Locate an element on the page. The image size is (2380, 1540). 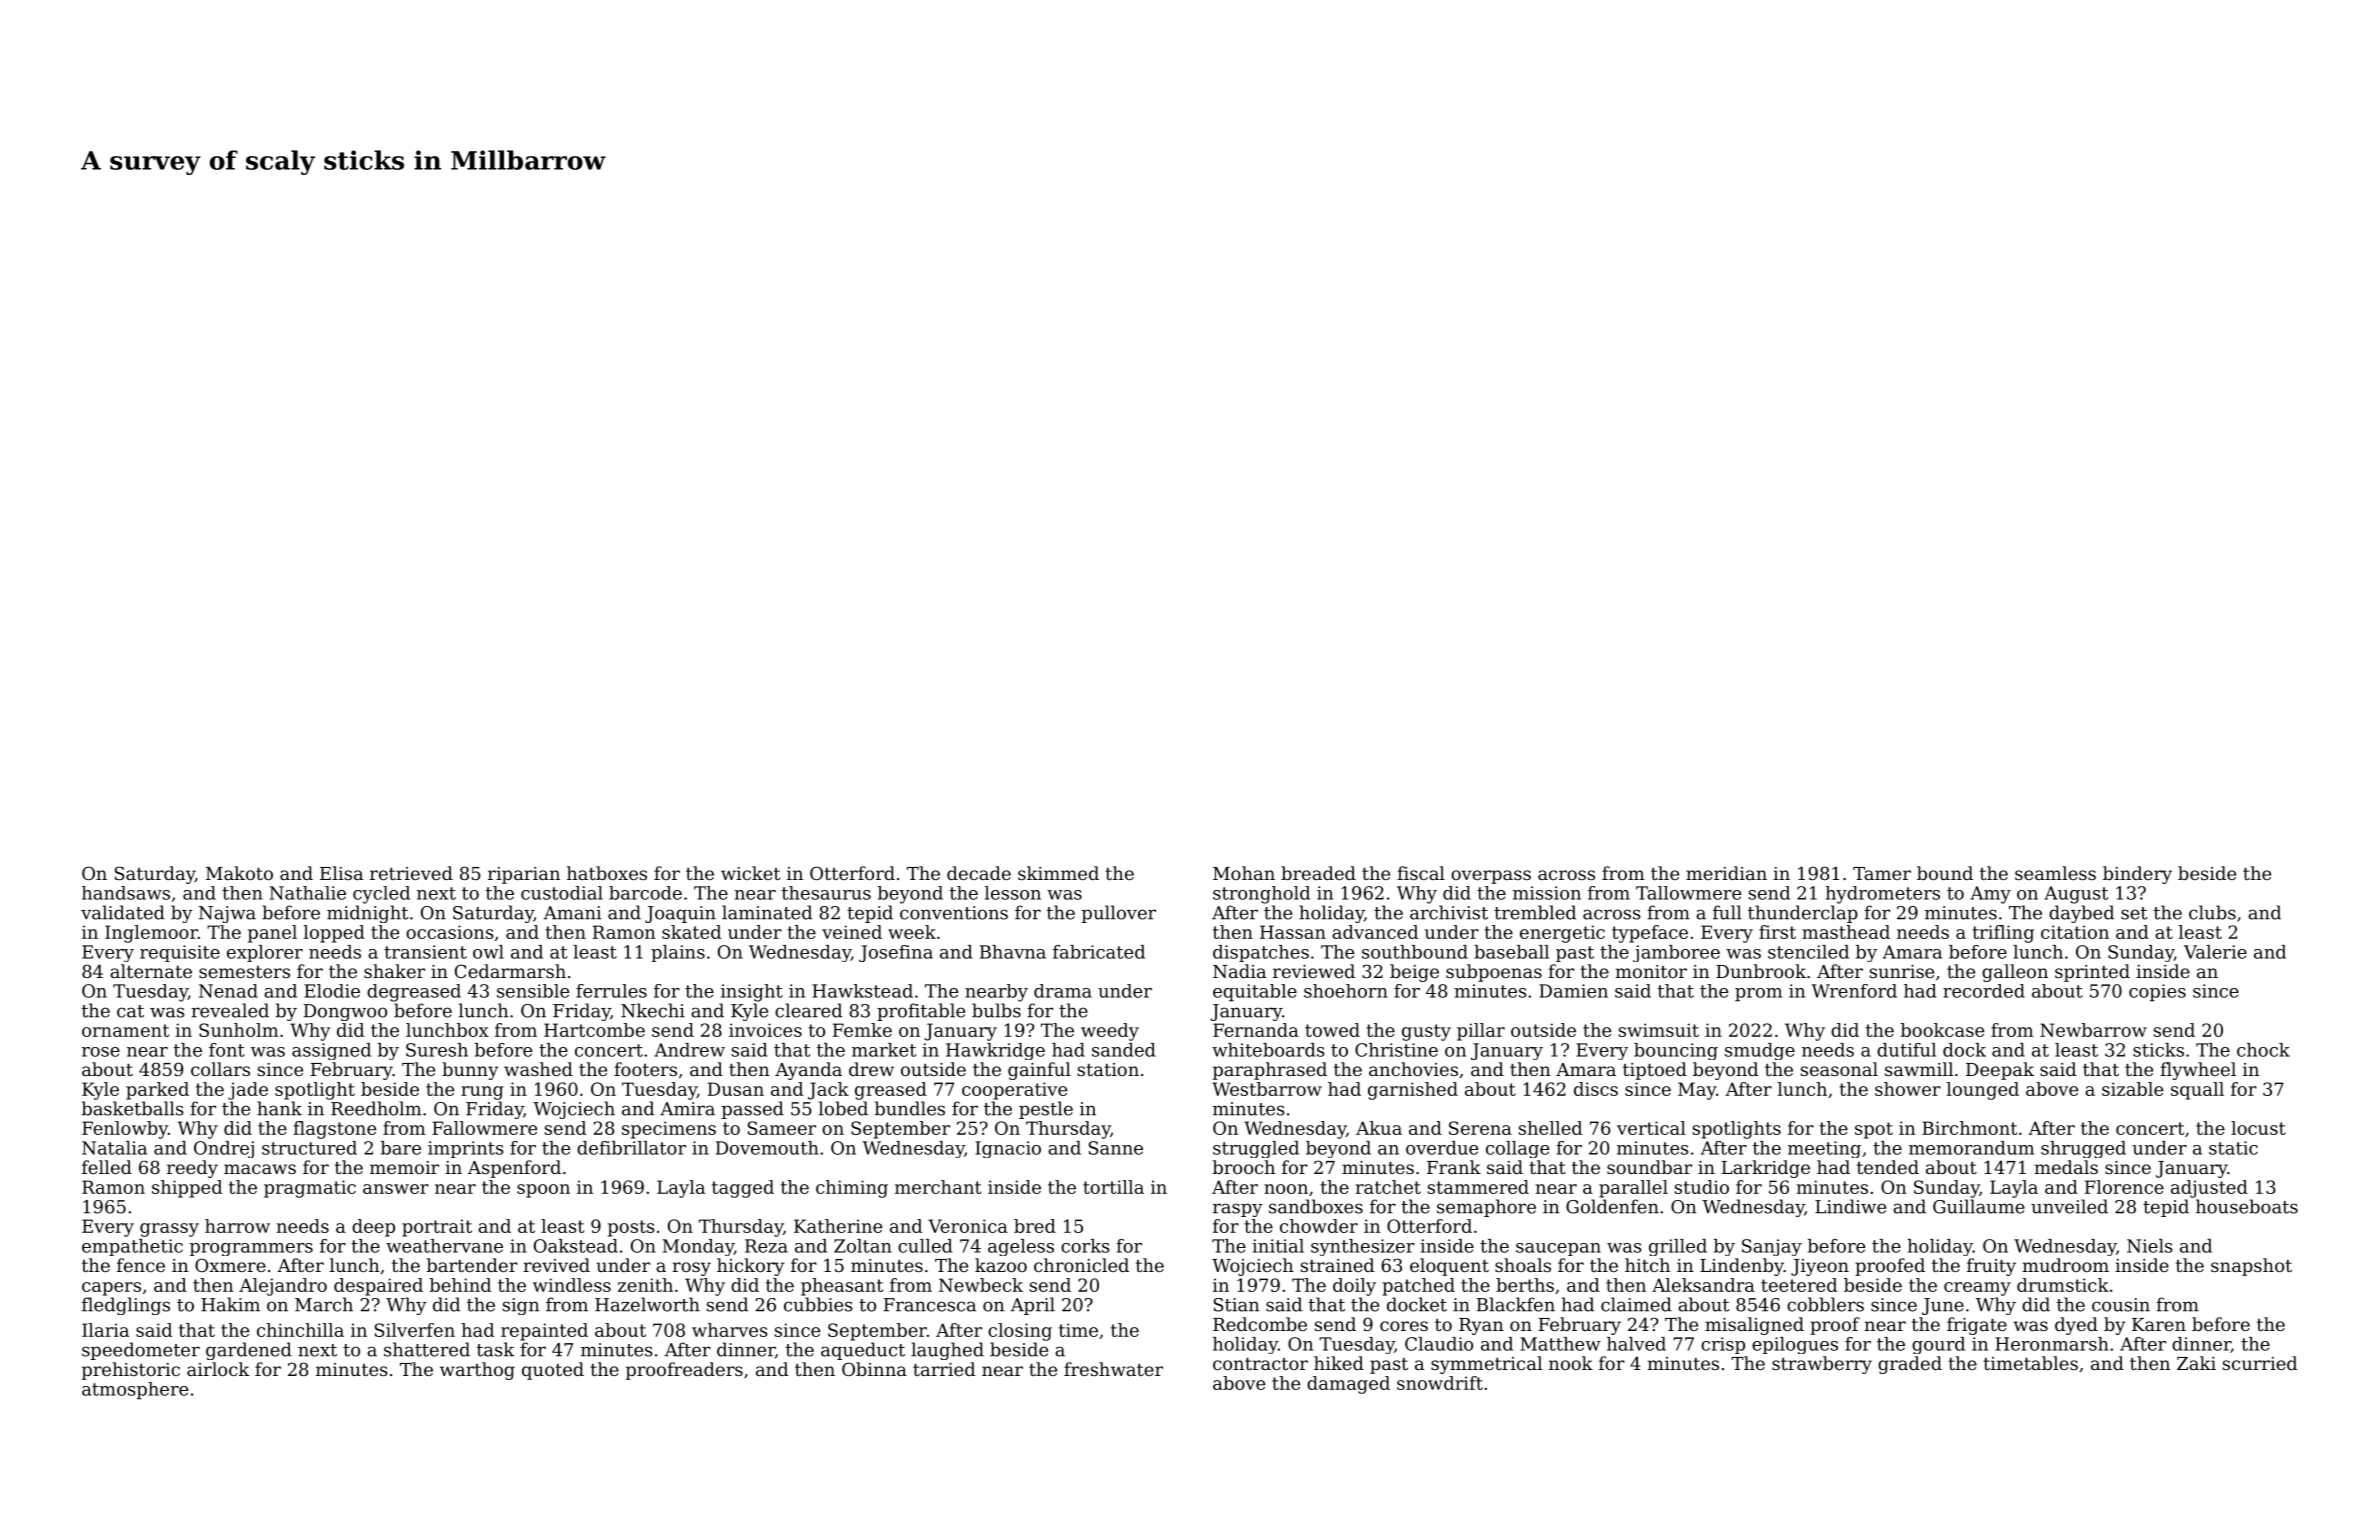
Zaki is located at coordinates (2196, 1363).
